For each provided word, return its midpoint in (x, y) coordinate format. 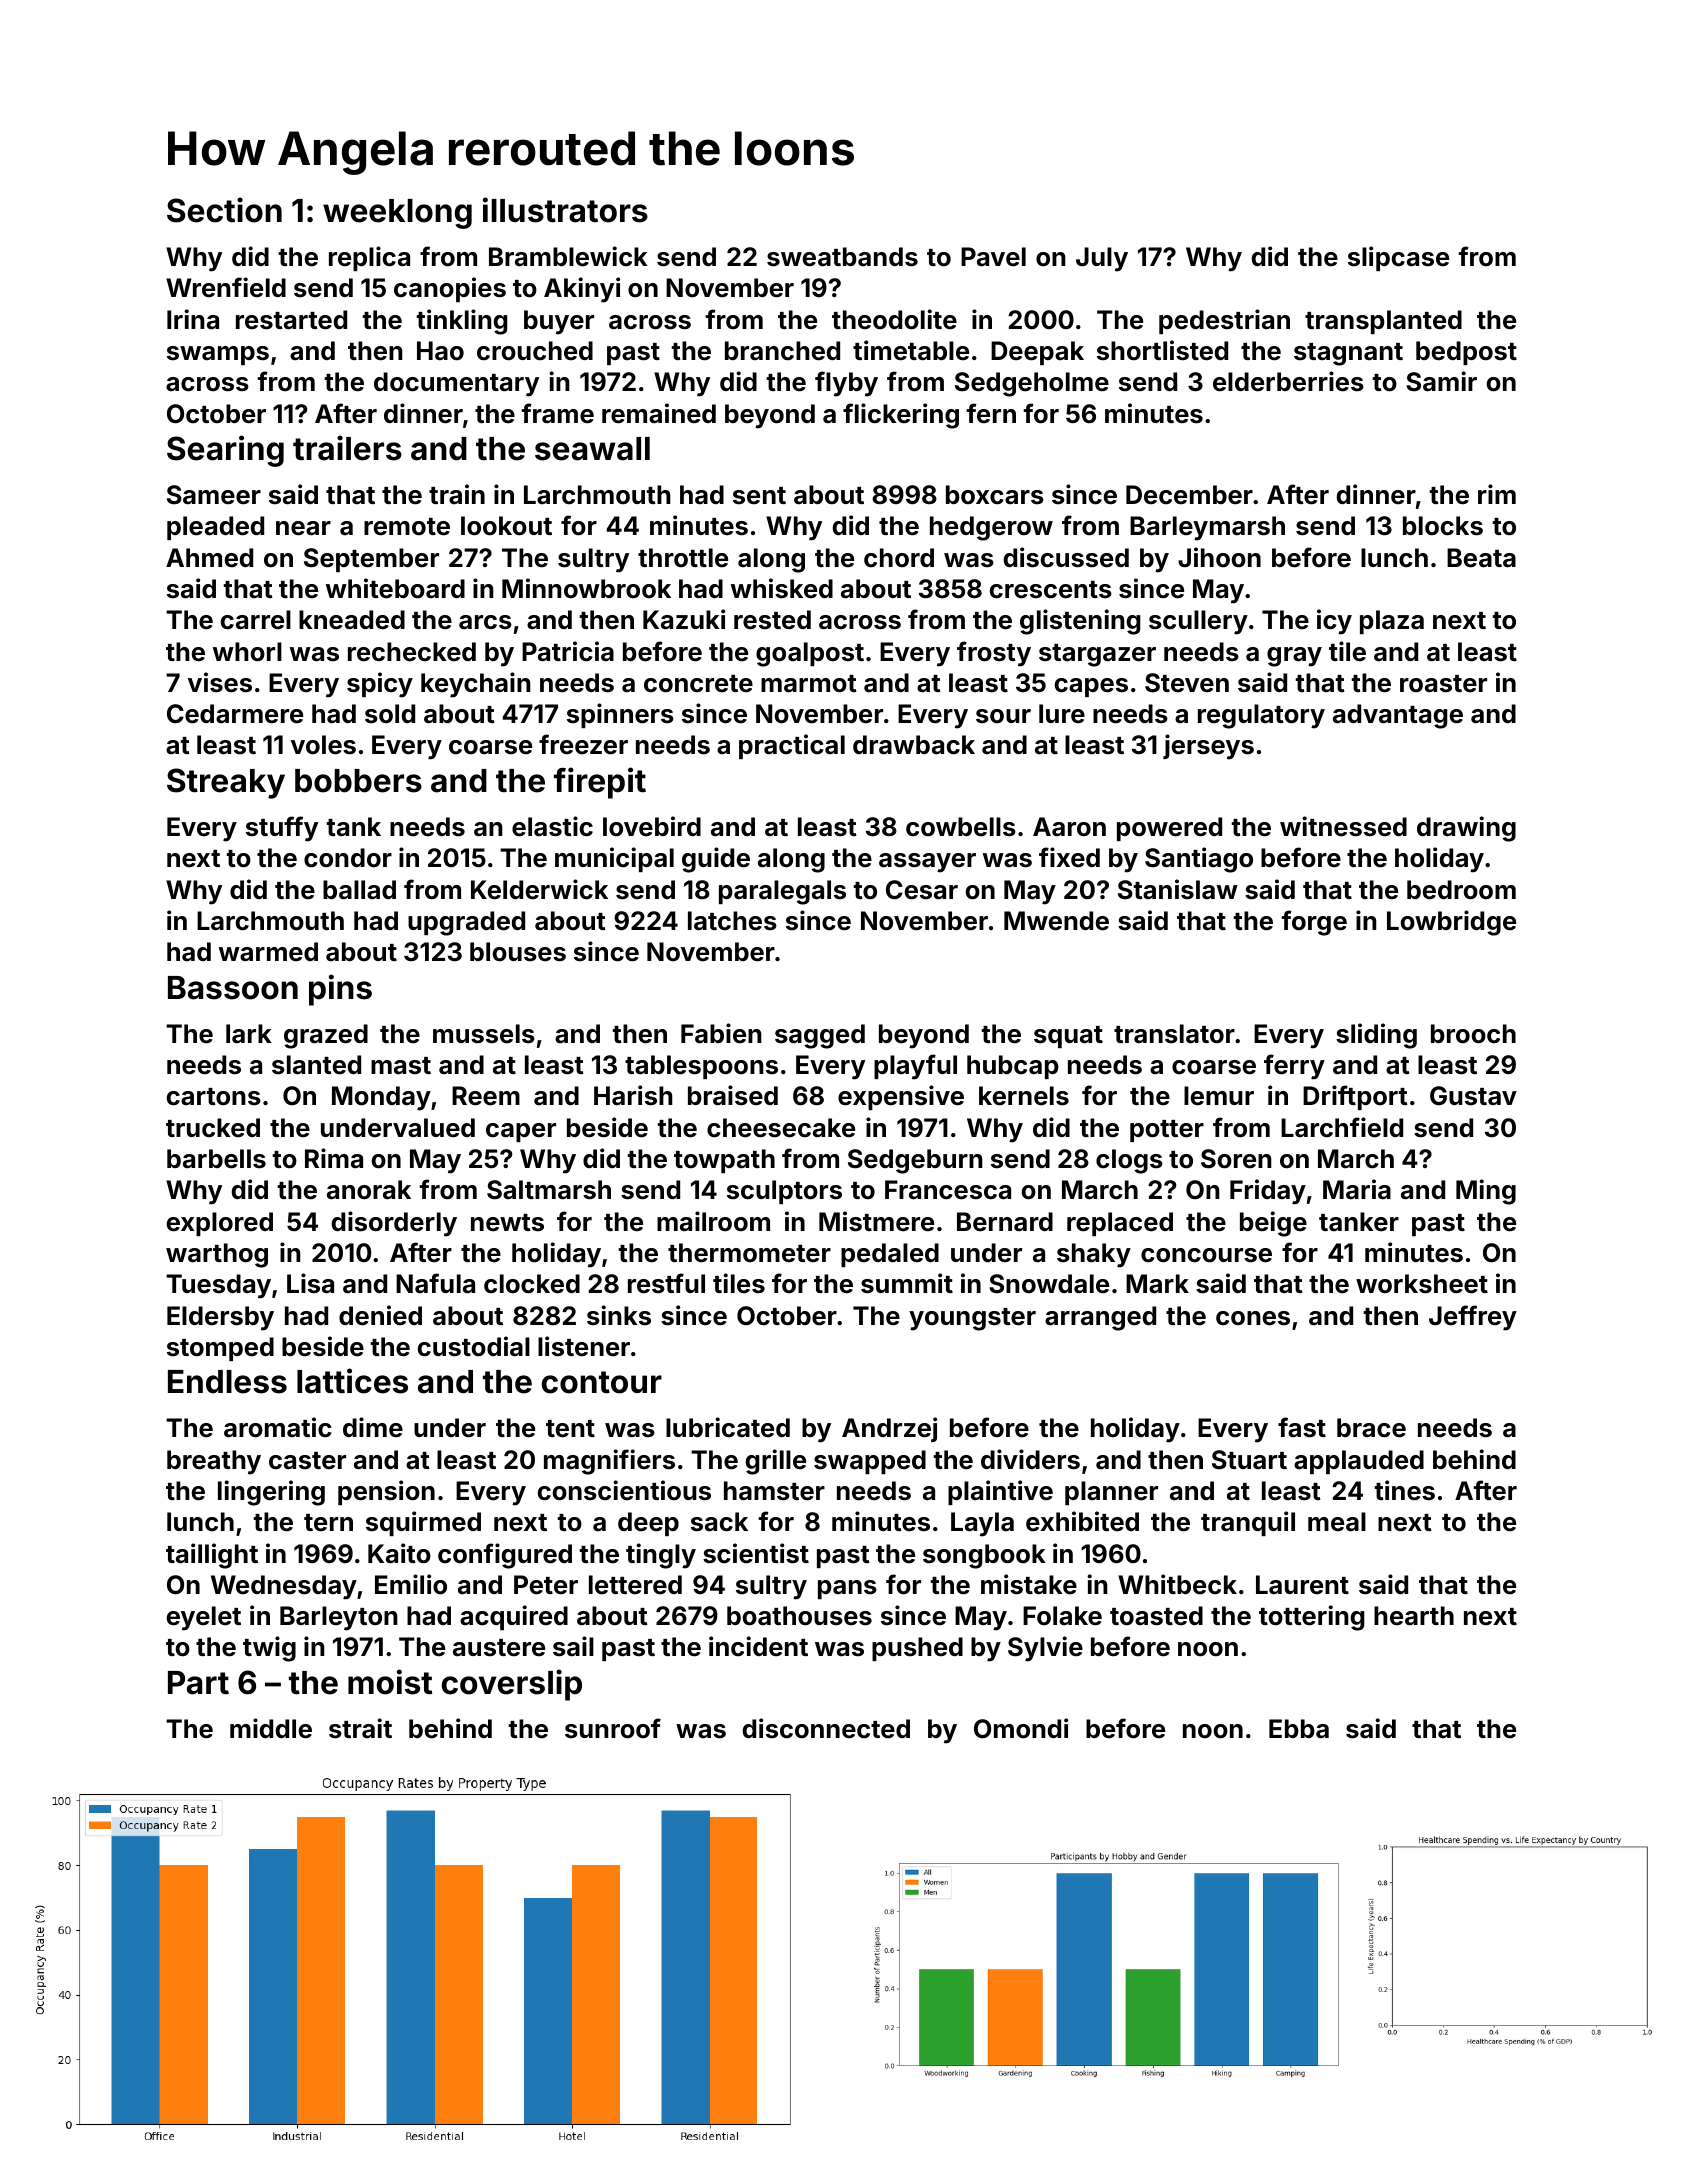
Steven (1187, 683)
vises (220, 682)
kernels (1024, 1096)
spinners (620, 715)
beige (1273, 1224)
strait (360, 1728)
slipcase (1398, 258)
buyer (559, 322)
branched (782, 351)
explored (220, 1224)
